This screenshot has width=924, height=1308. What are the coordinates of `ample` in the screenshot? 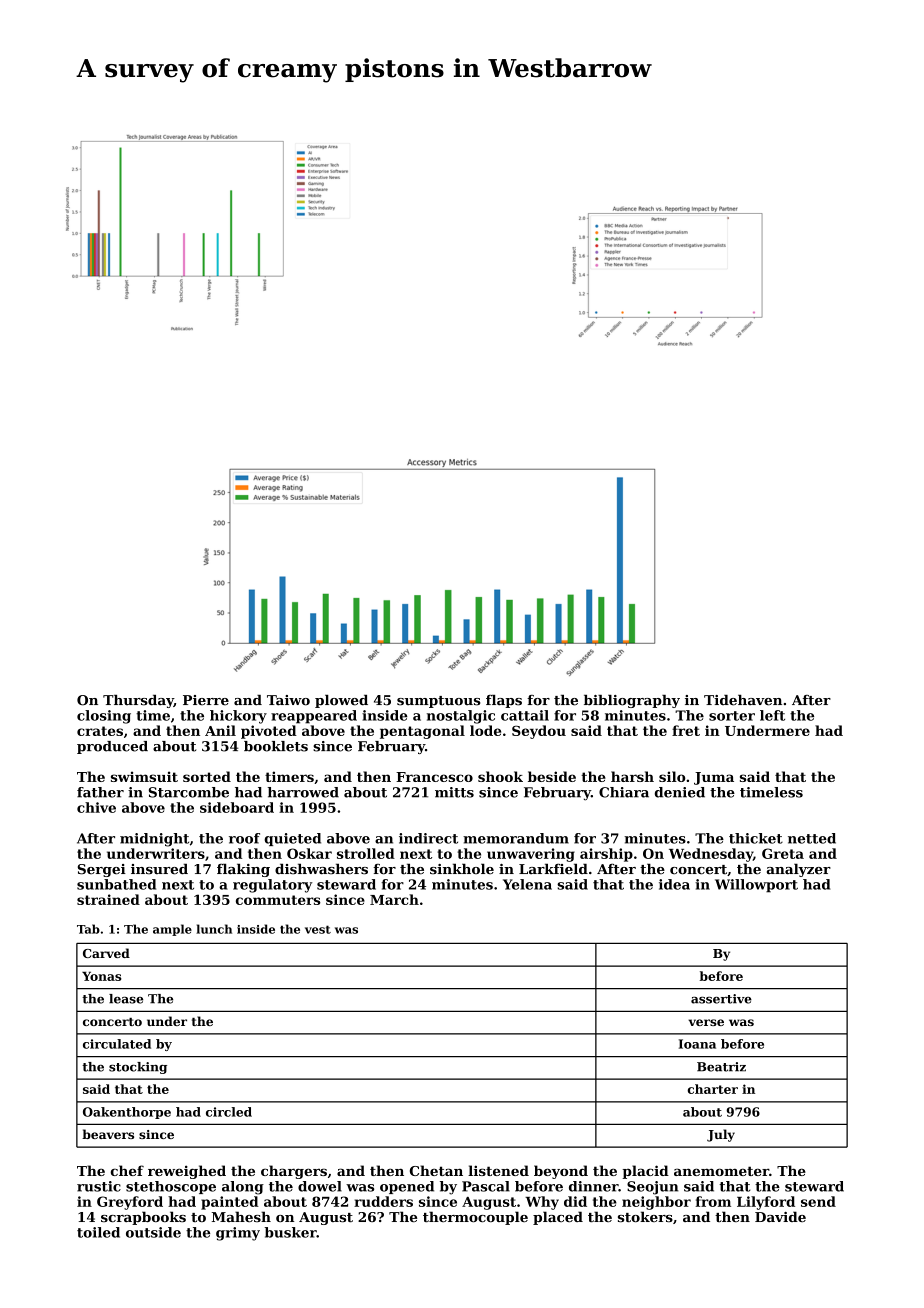 It's located at (172, 930).
